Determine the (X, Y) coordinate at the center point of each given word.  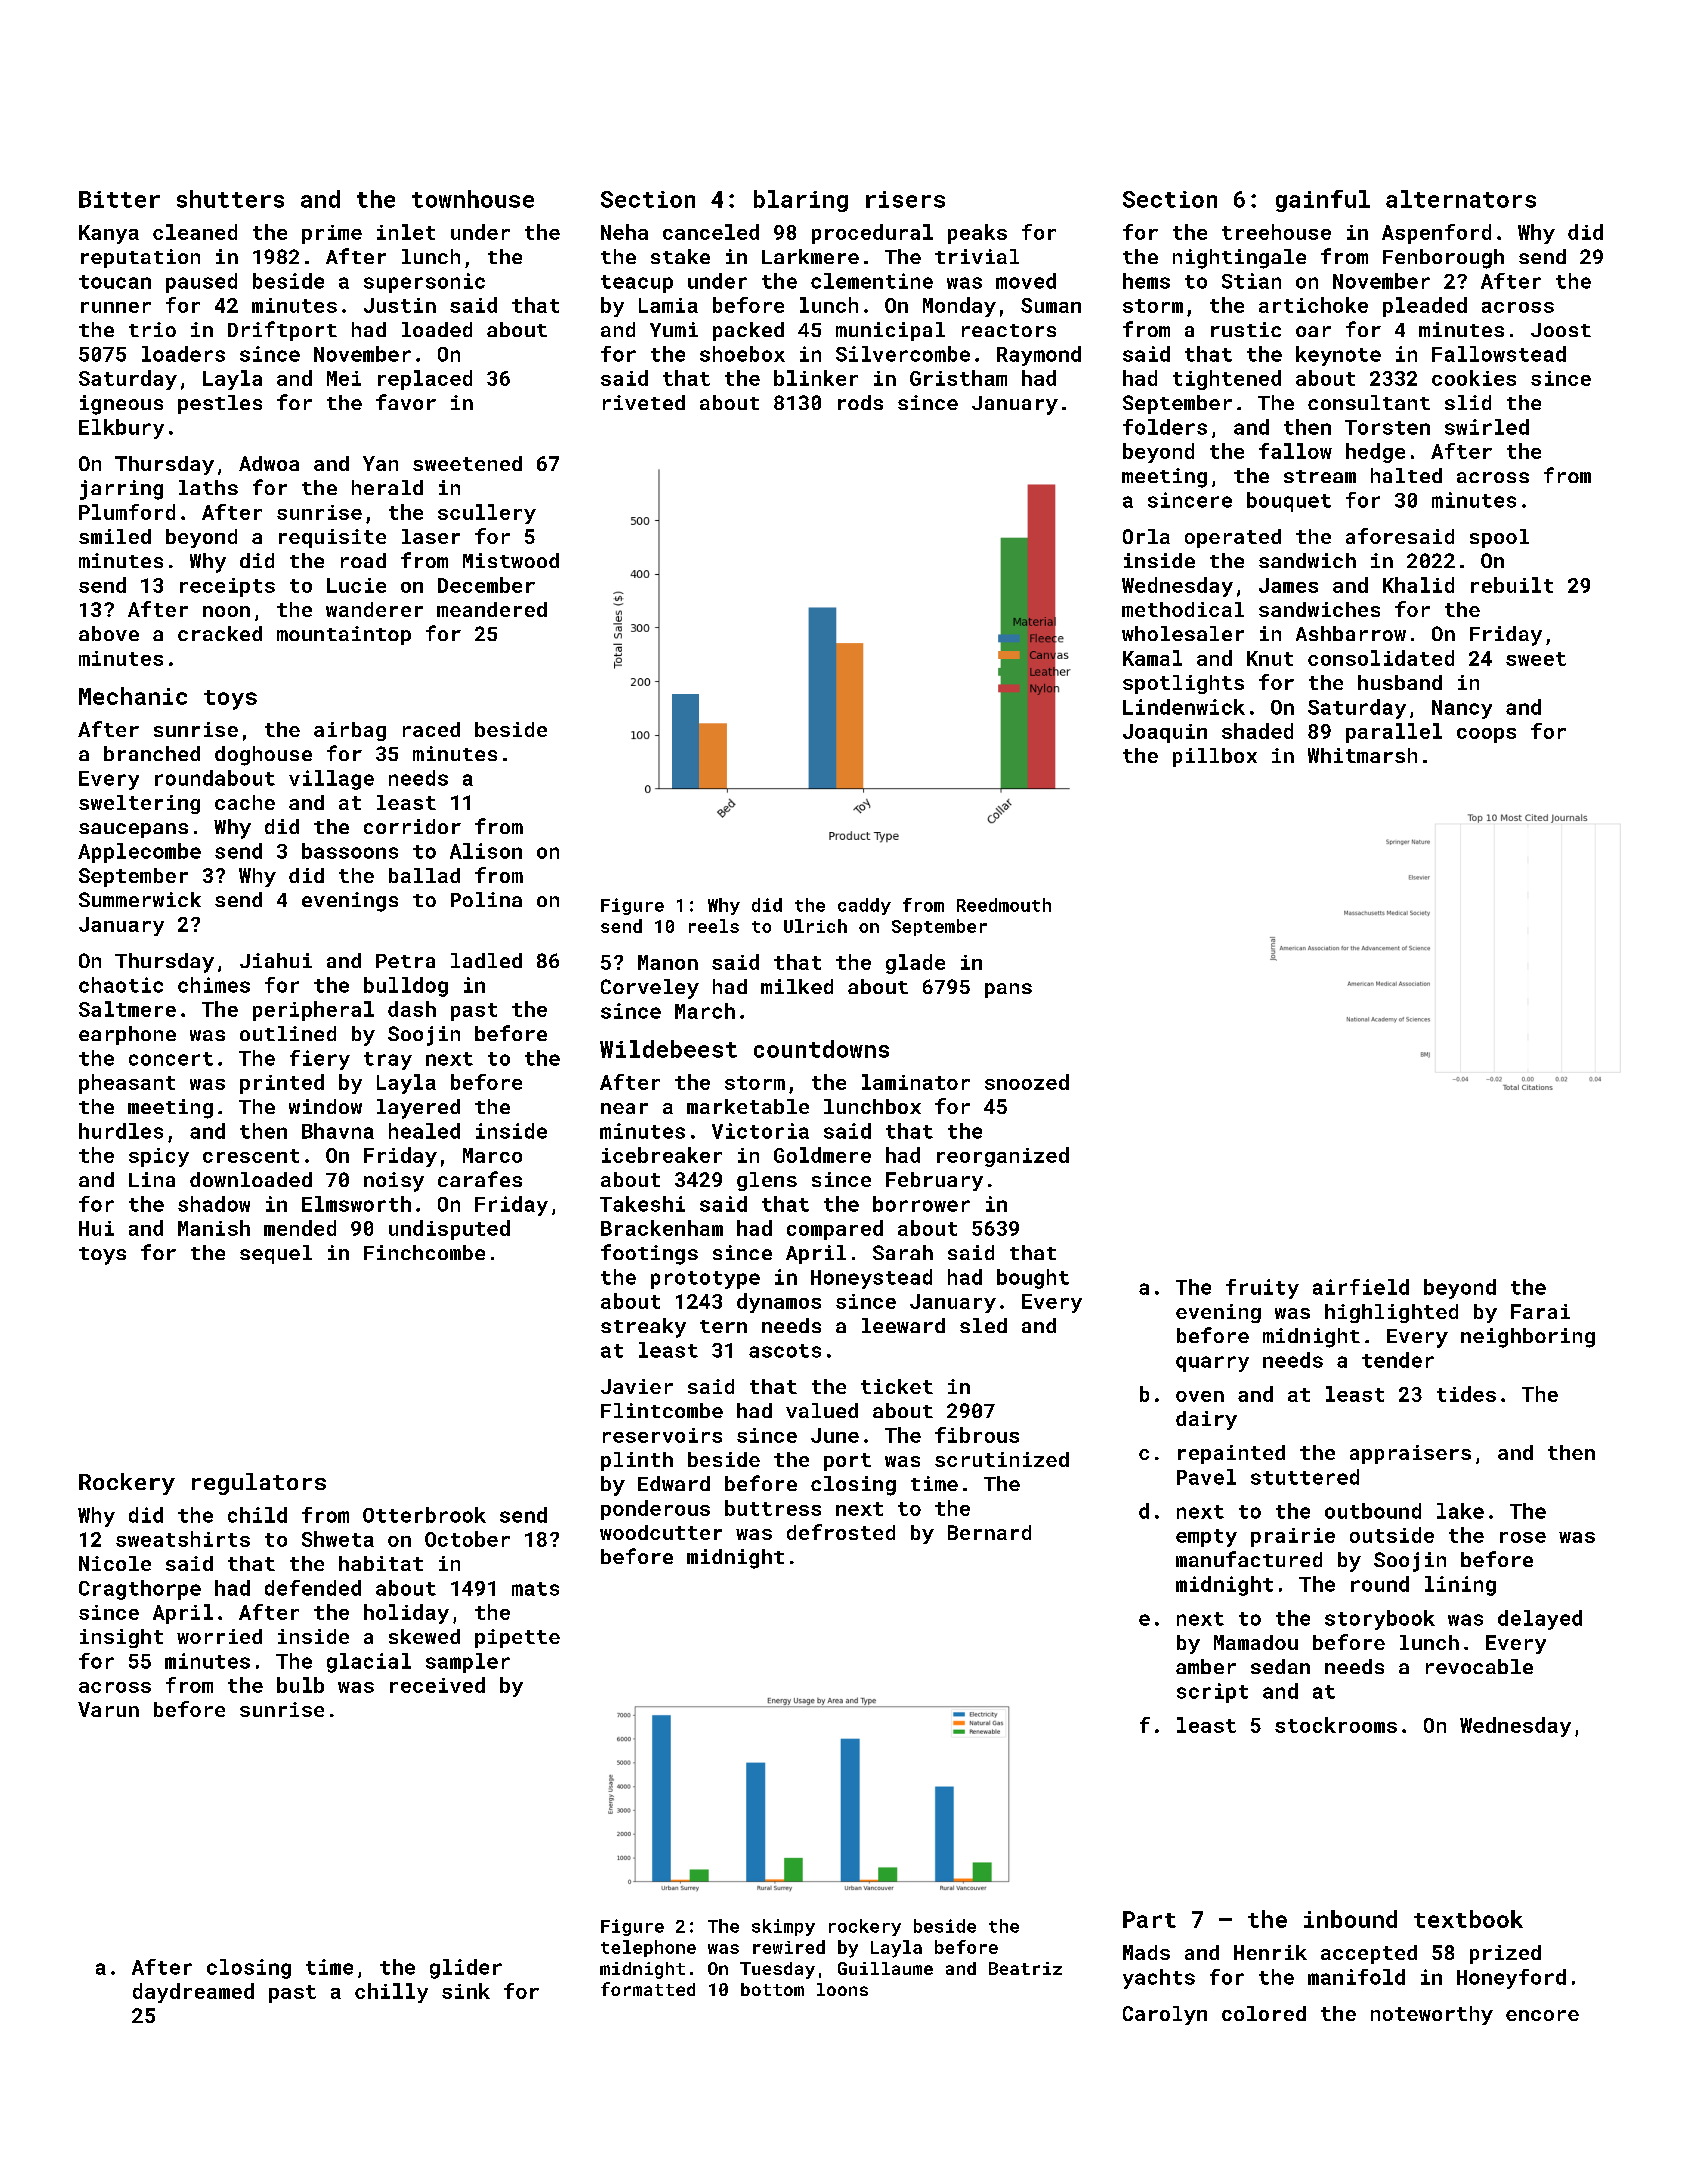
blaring (801, 201)
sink (466, 1991)
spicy (159, 1157)
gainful (1323, 201)
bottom (772, 1989)
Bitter (119, 199)
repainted (1231, 1454)
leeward (903, 1325)
